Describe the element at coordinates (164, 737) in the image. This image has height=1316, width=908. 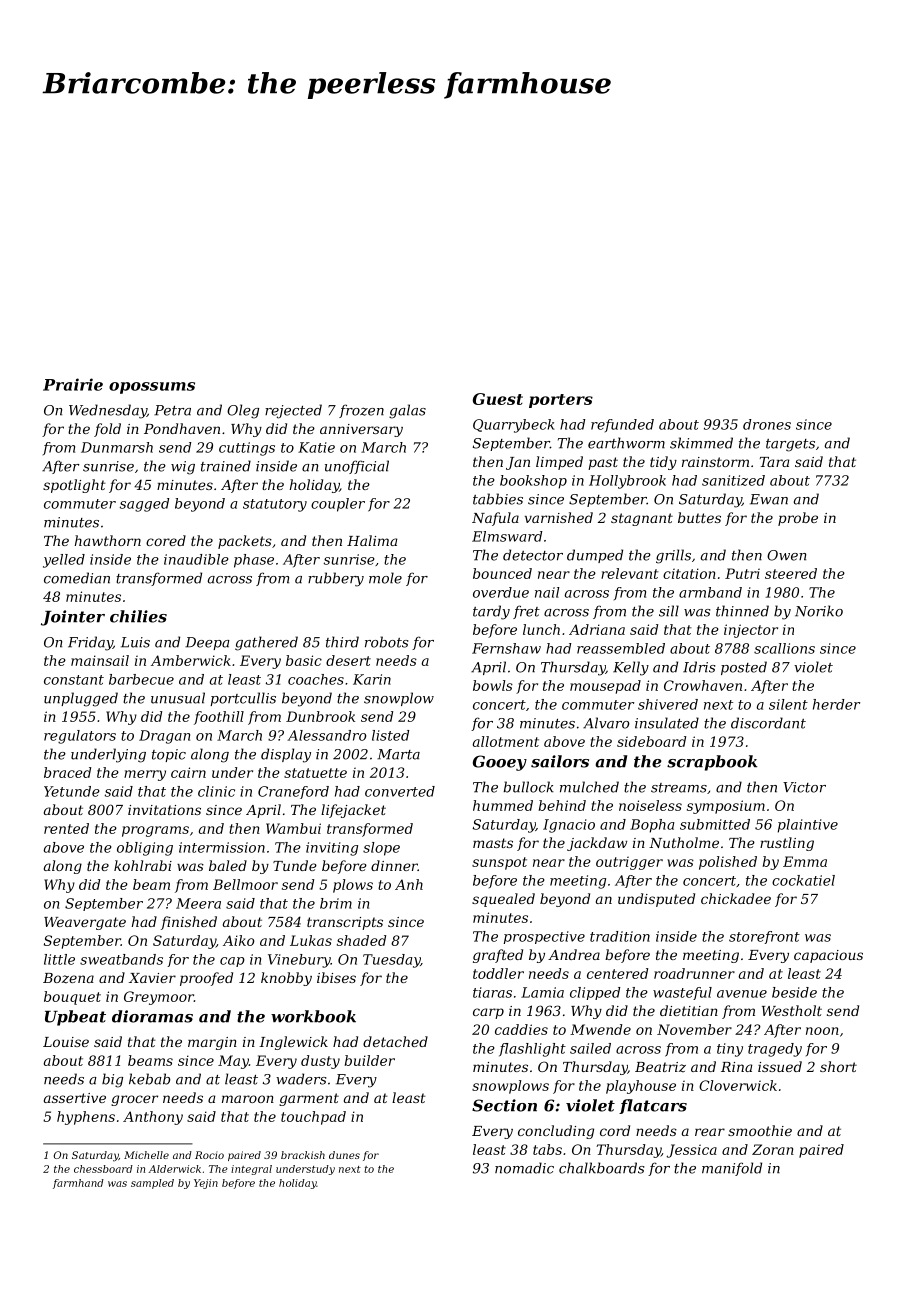
I see `Dragan` at that location.
